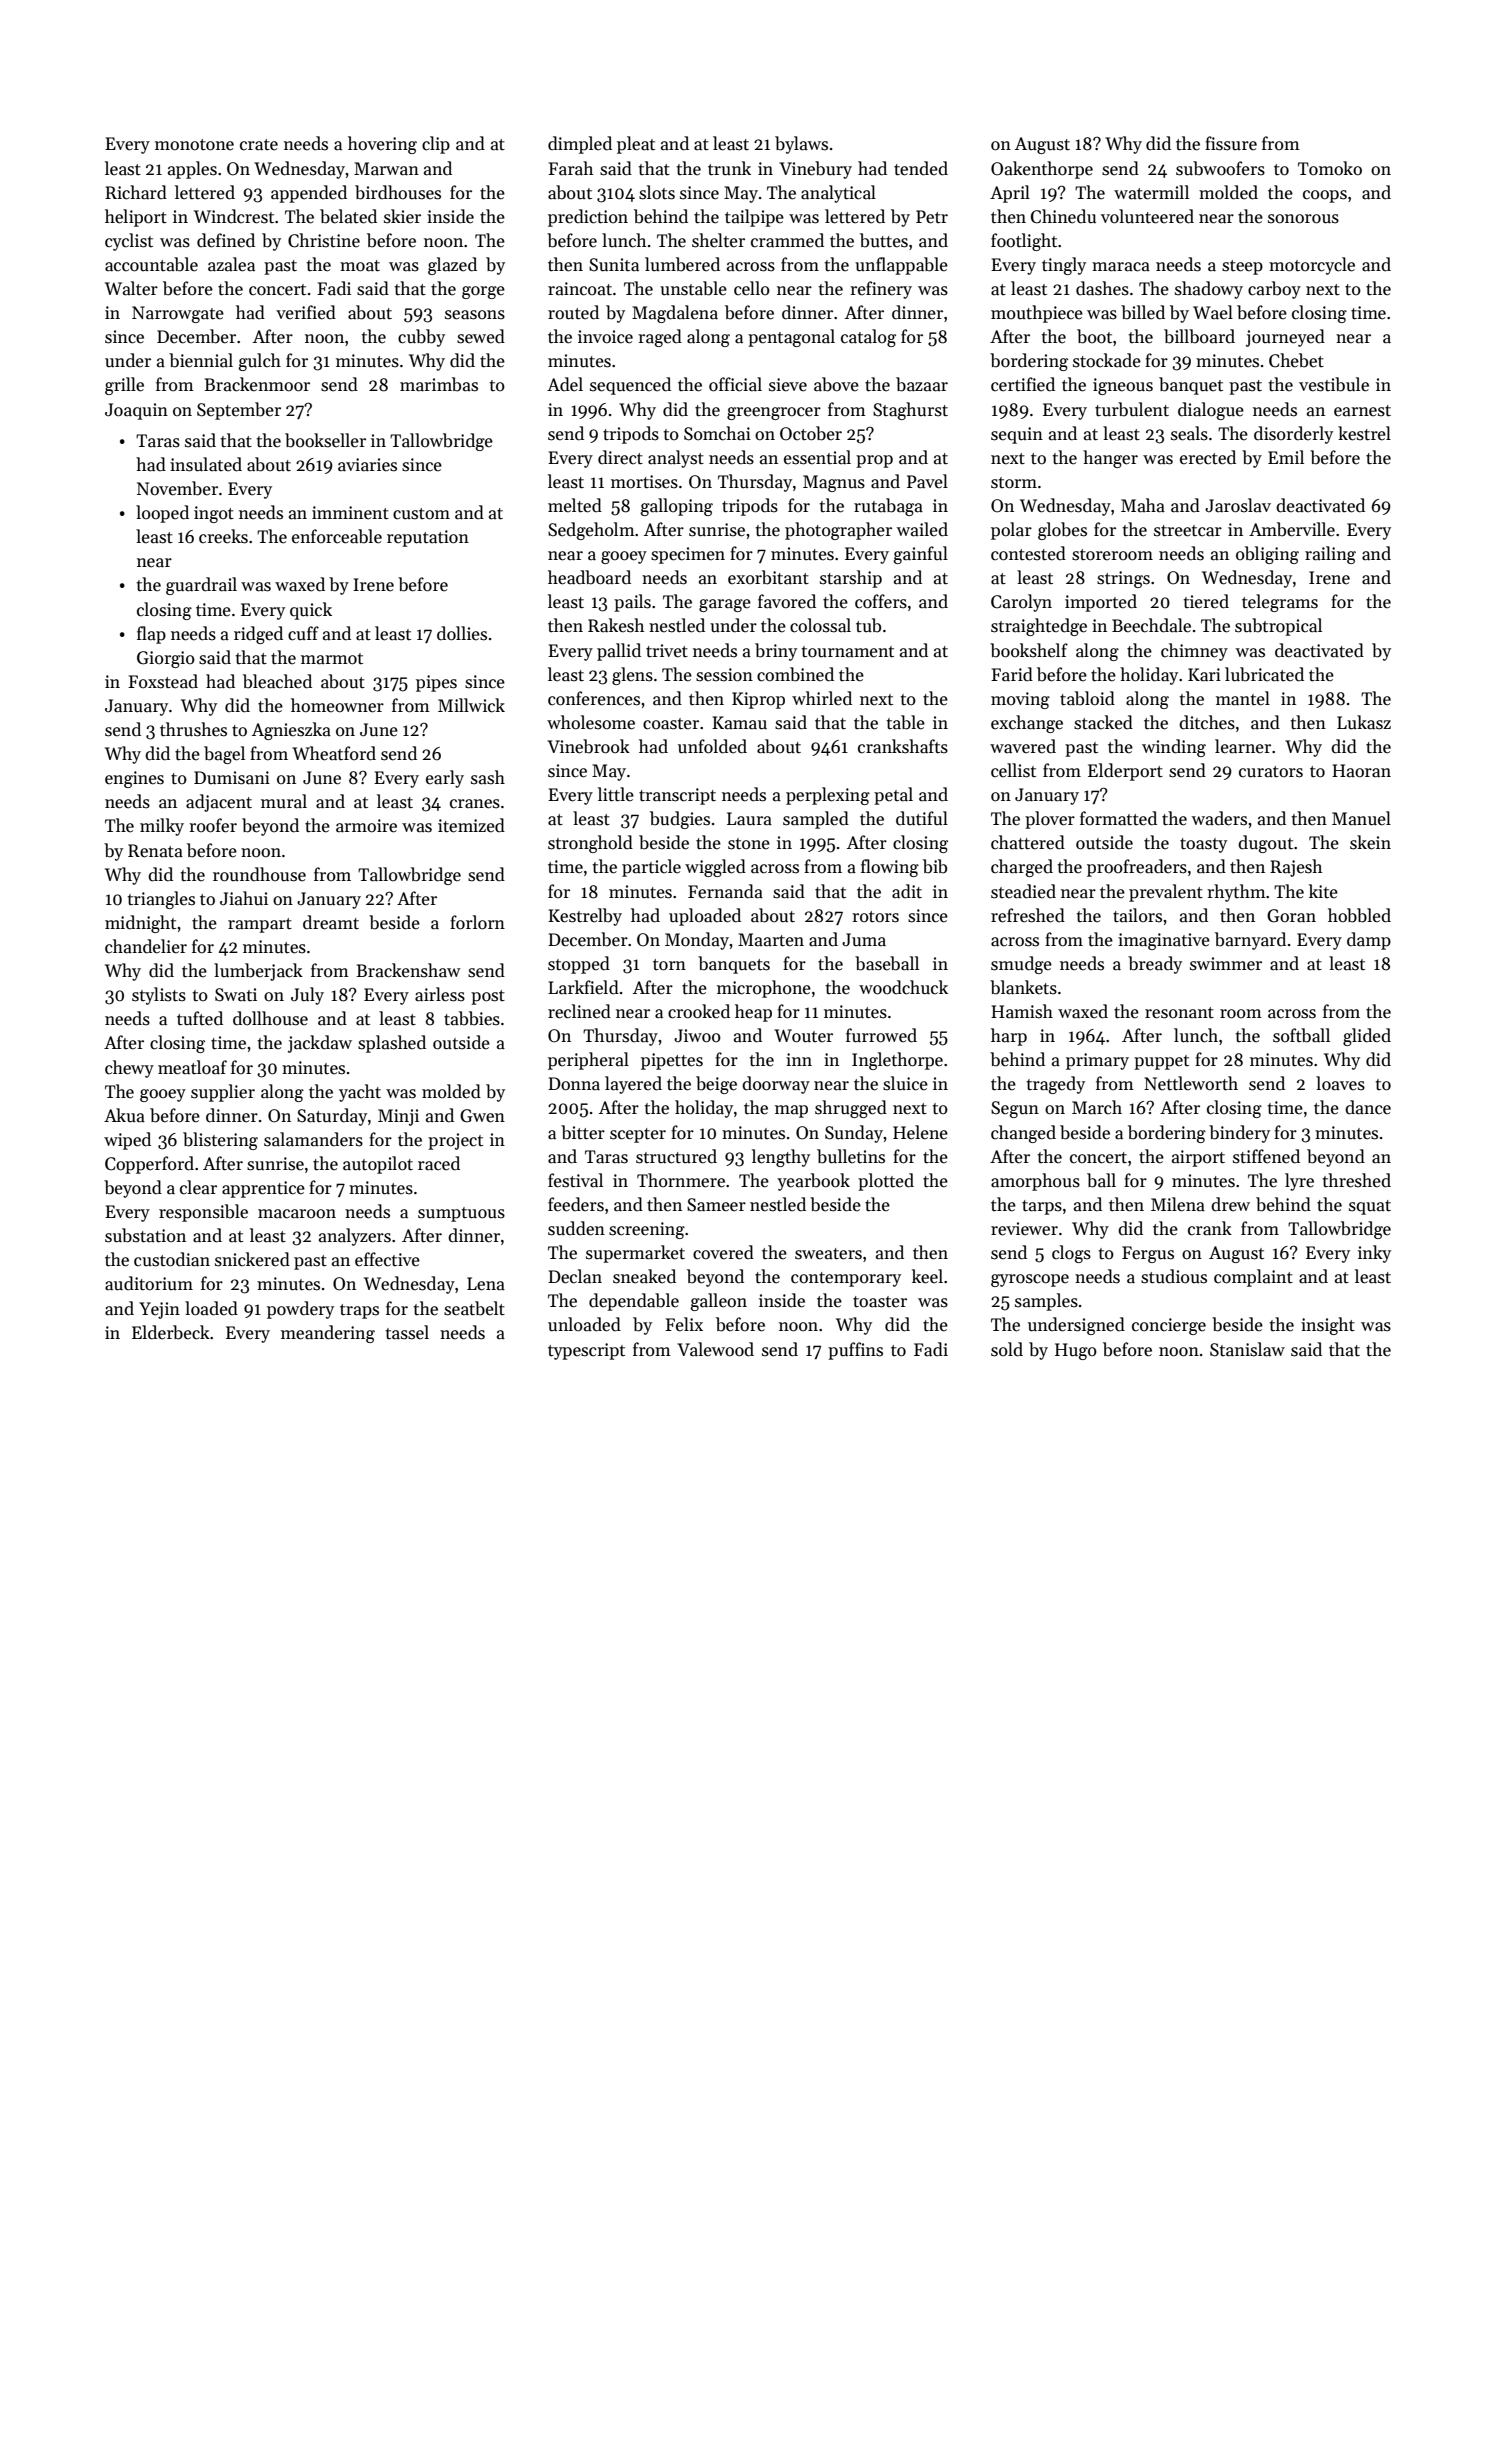 Image resolution: width=1496 pixels, height=2464 pixels. I want to click on glided, so click(1367, 1037).
